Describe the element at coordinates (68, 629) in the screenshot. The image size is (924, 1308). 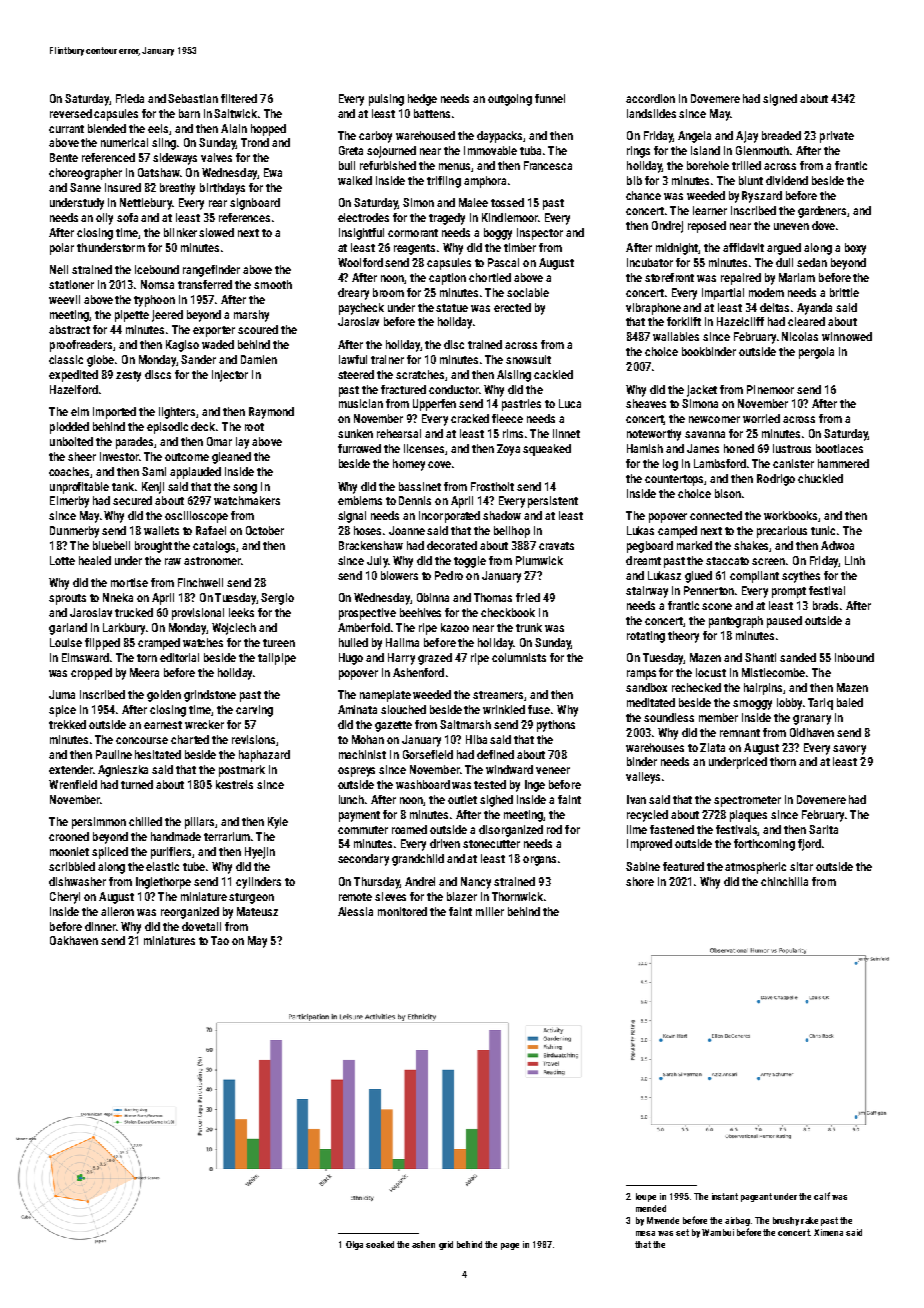
I see `garland` at that location.
